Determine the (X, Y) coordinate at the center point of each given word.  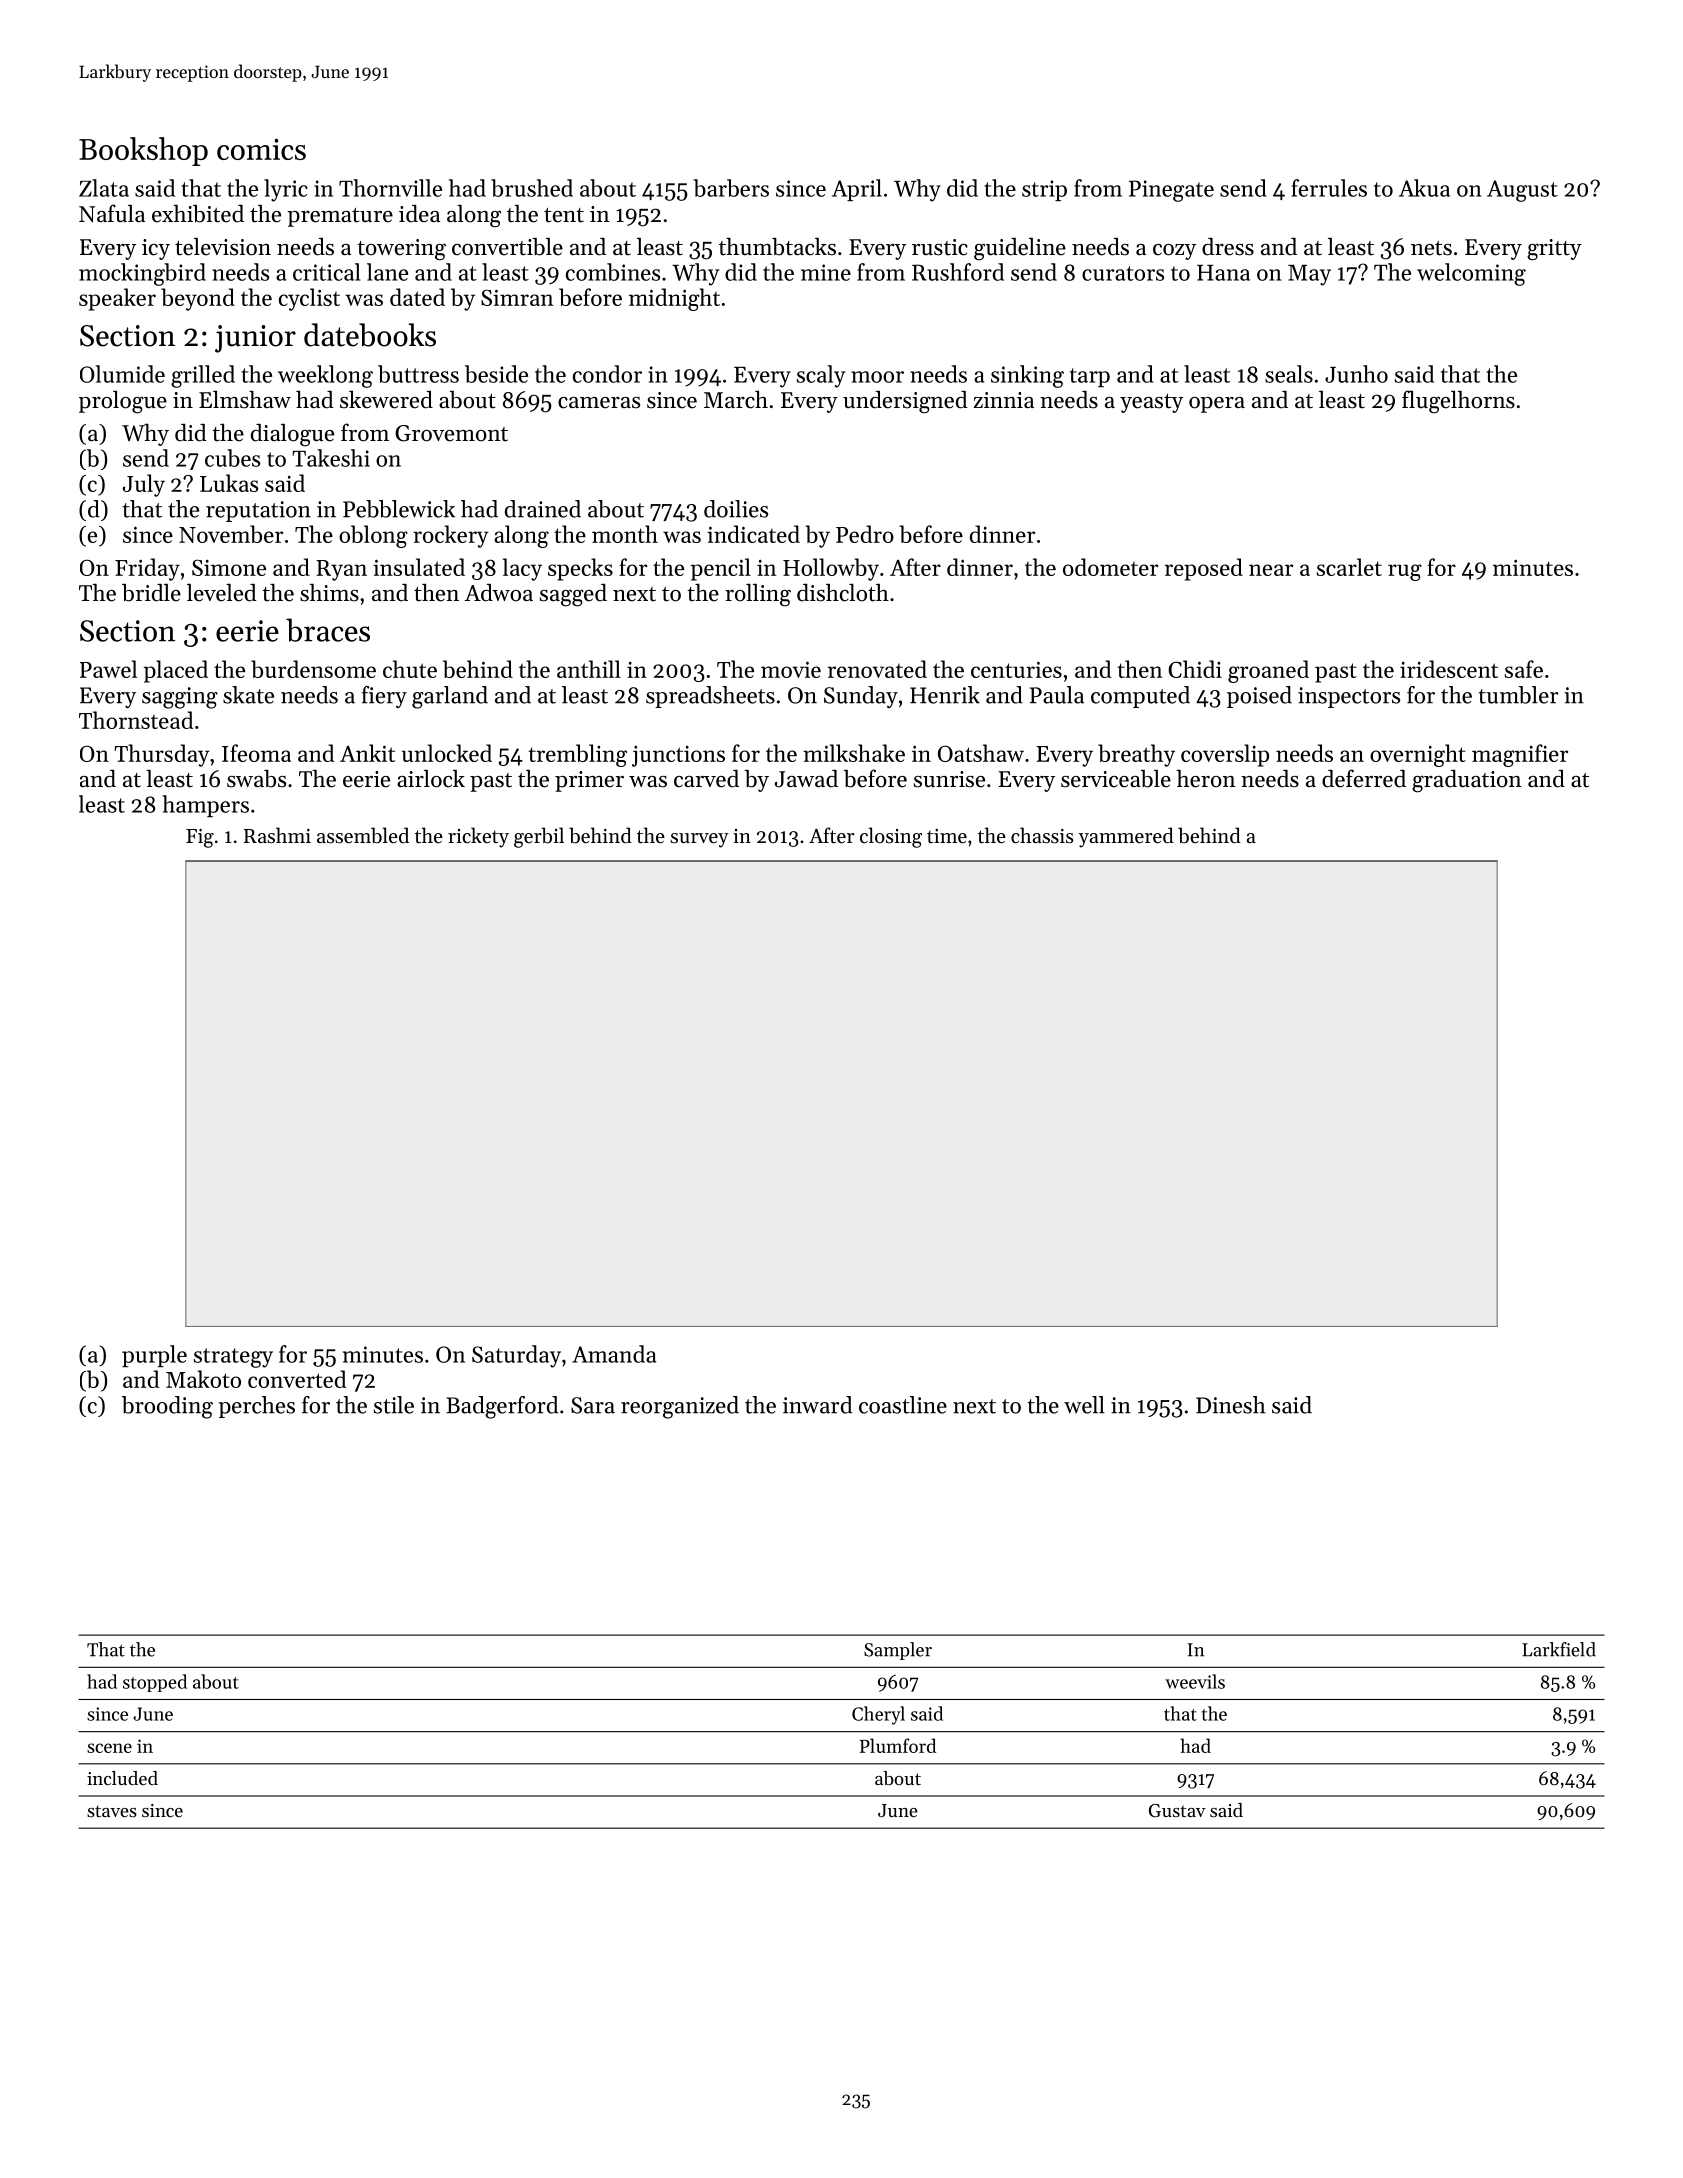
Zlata (104, 188)
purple (154, 1356)
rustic (940, 247)
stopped (155, 1683)
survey (699, 840)
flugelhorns (1458, 402)
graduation (1467, 781)
